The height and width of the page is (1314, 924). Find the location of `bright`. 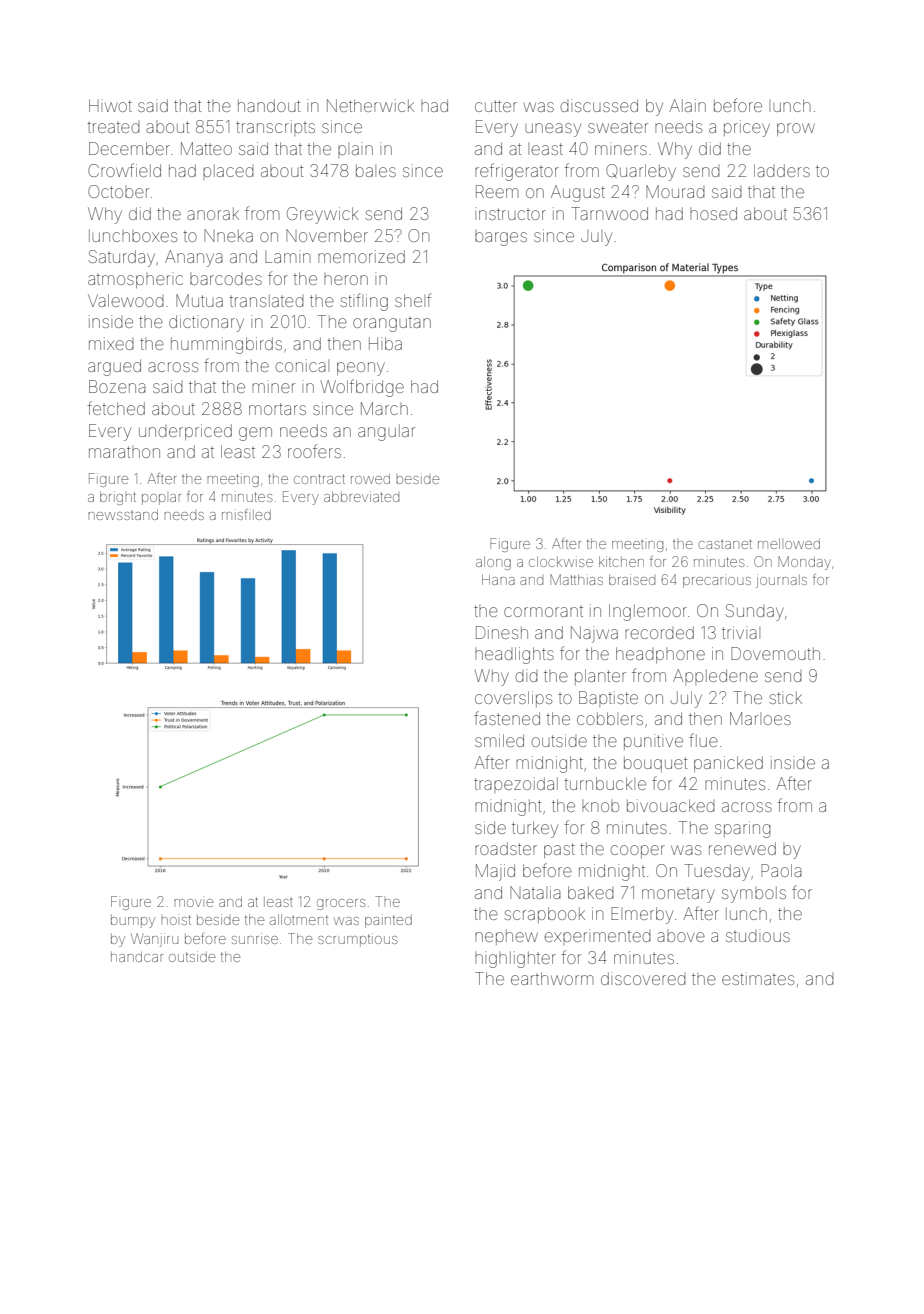

bright is located at coordinates (118, 498).
